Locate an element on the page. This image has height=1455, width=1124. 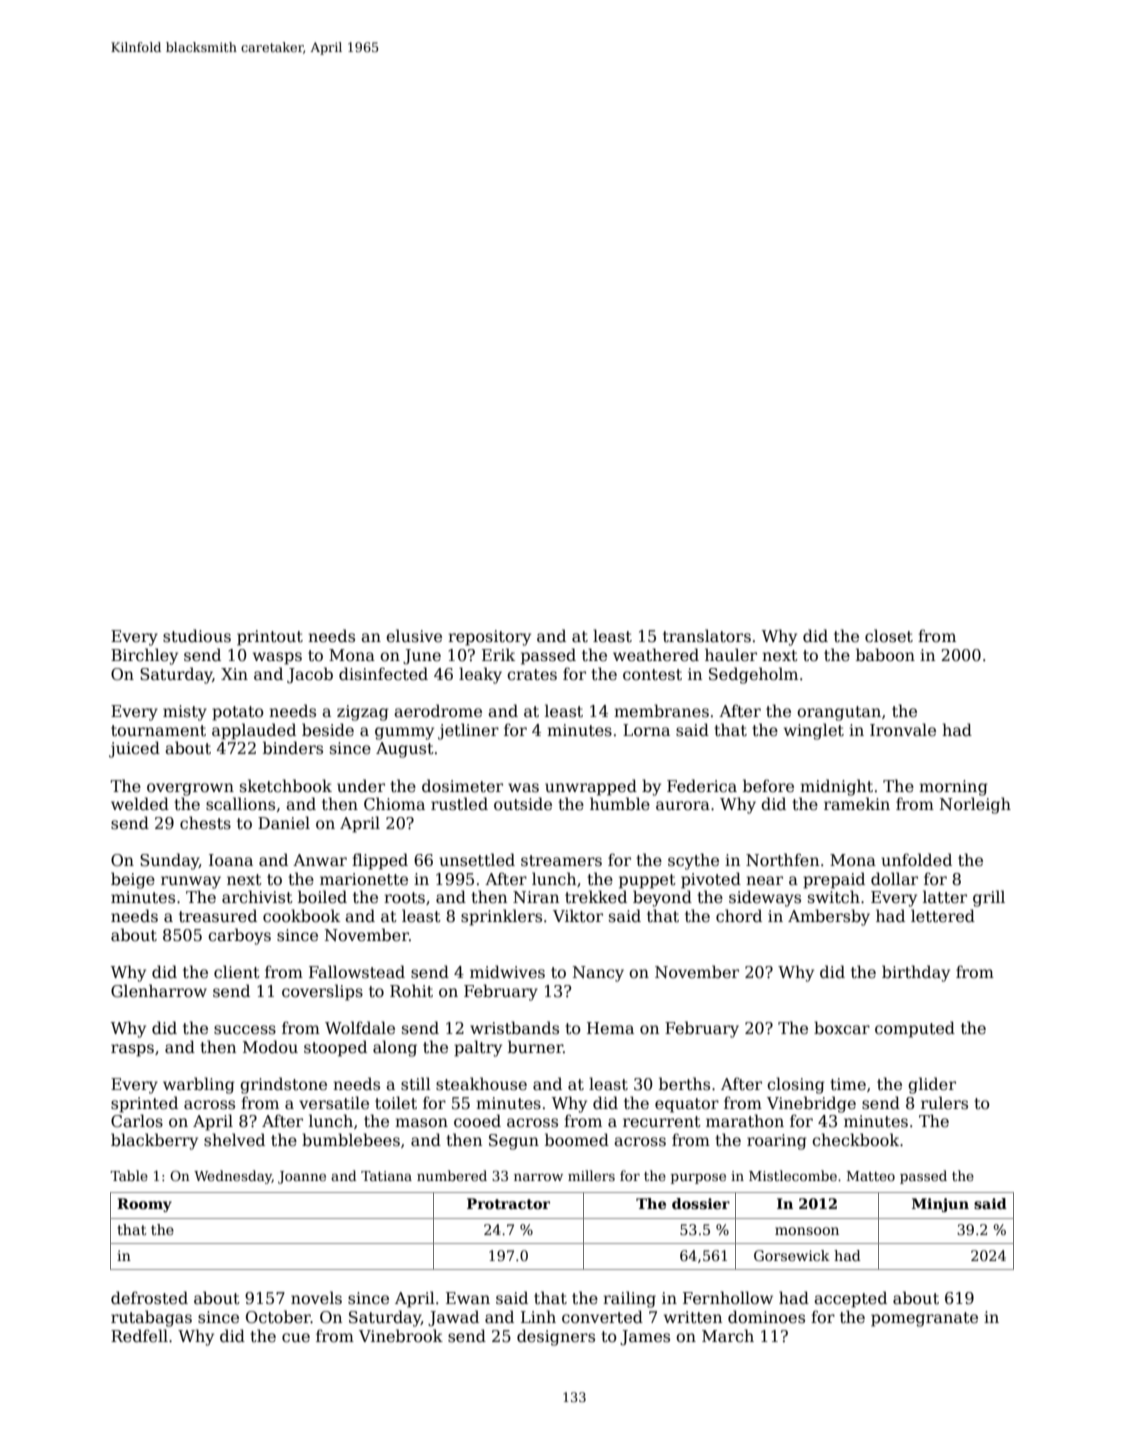
birthday is located at coordinates (916, 973).
